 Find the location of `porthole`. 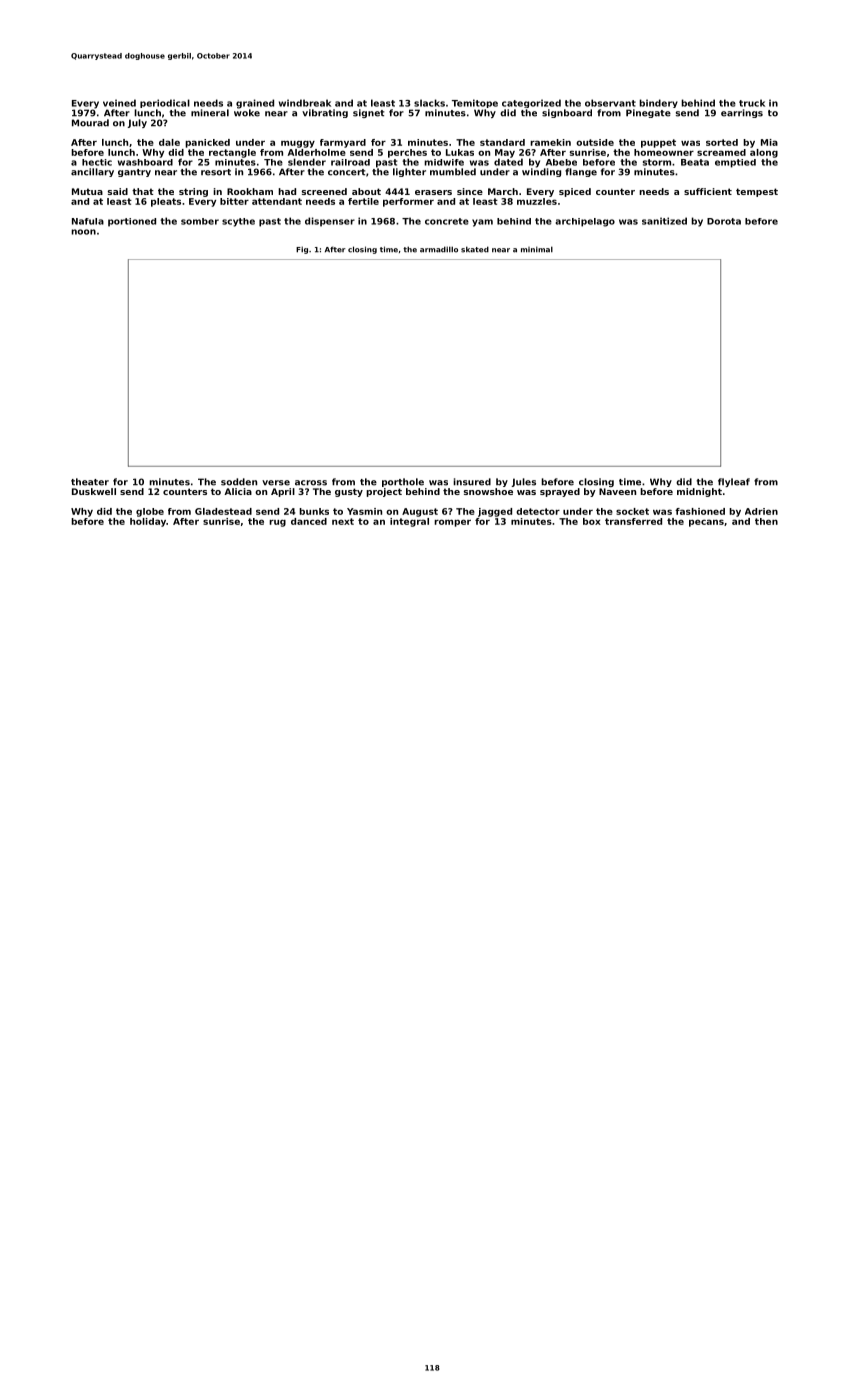

porthole is located at coordinates (403, 482).
